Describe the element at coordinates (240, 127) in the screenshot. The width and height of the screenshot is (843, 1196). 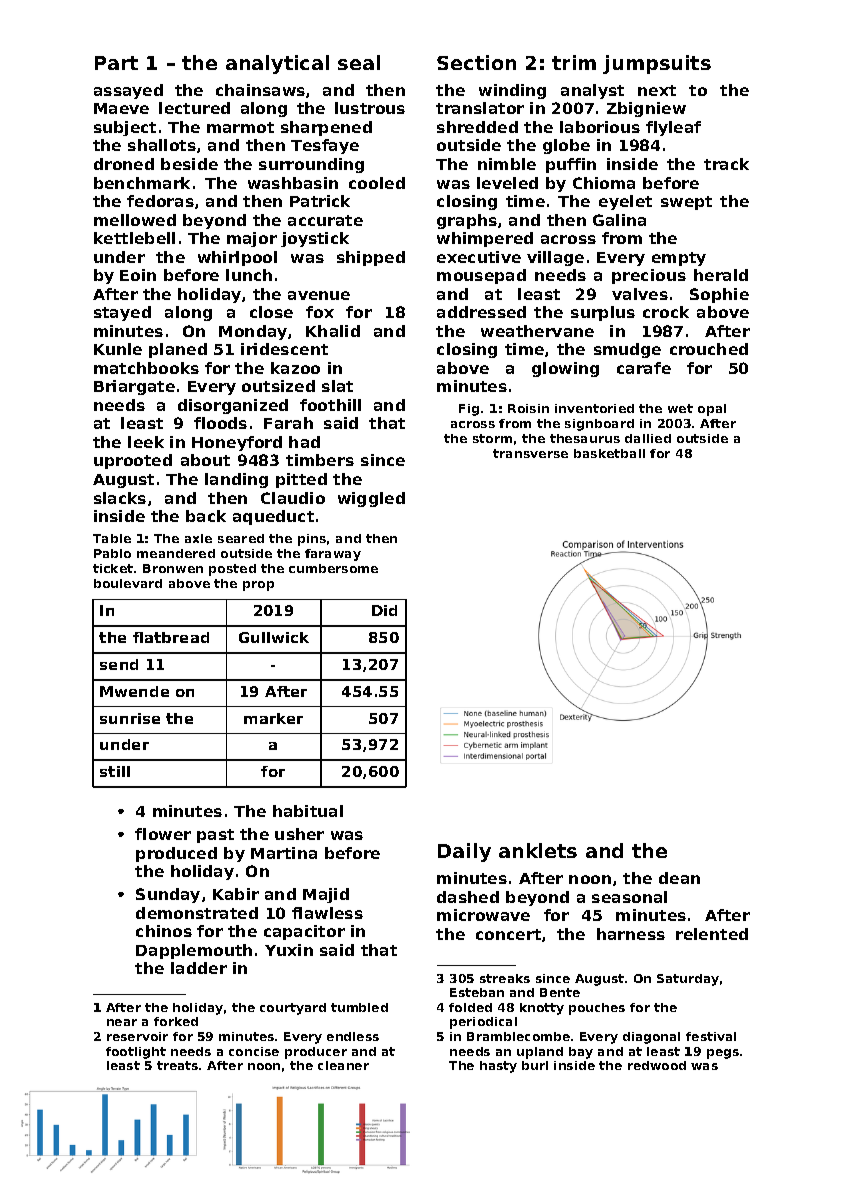
I see `marmot` at that location.
